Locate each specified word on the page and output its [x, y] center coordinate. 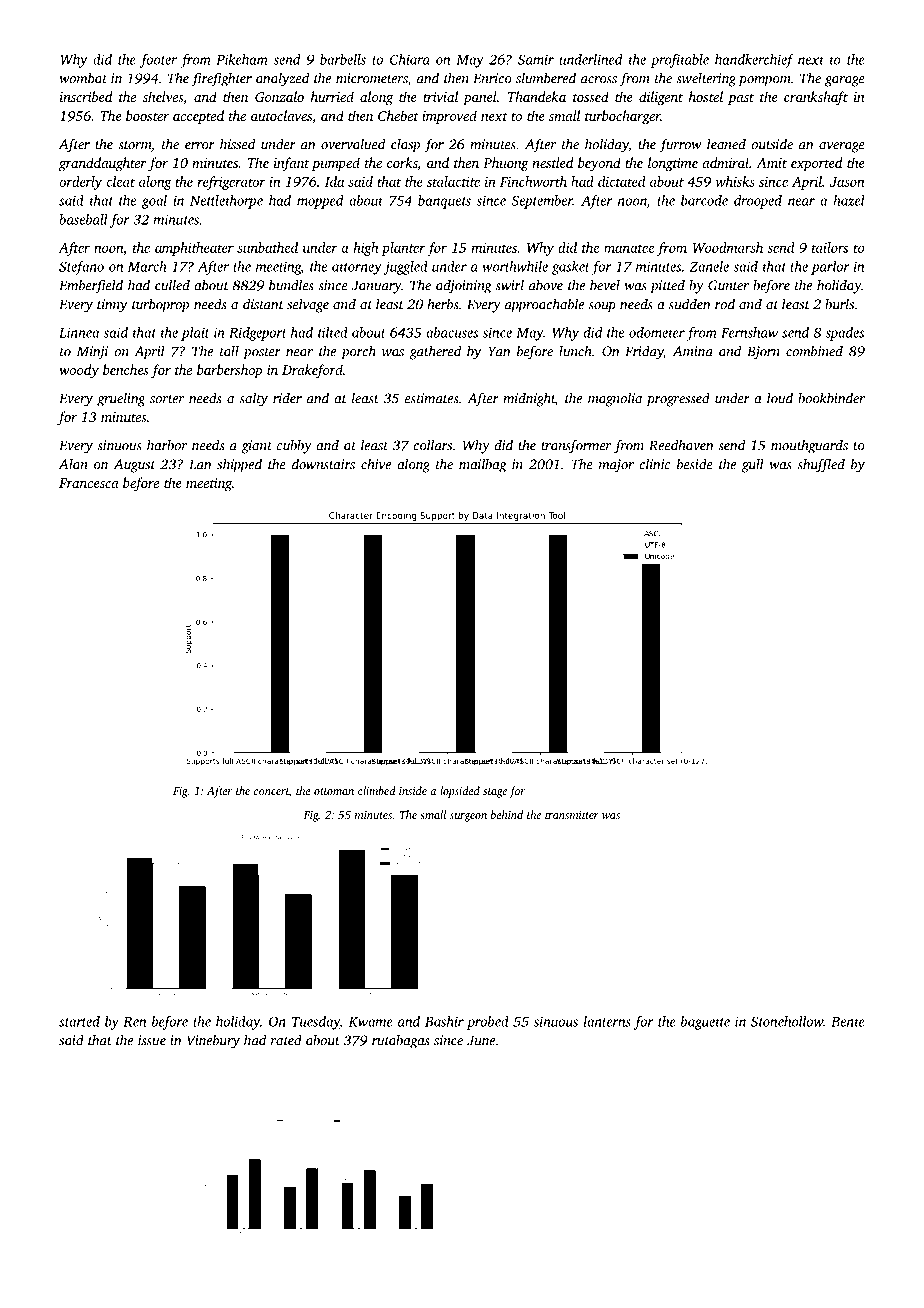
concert [271, 792]
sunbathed [267, 247]
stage [495, 793]
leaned [726, 144]
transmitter [572, 815]
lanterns [607, 1021]
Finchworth [533, 181]
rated [286, 1040]
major [616, 466]
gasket [571, 268]
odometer [657, 332]
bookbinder [831, 398]
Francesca [89, 483]
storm [134, 145]
